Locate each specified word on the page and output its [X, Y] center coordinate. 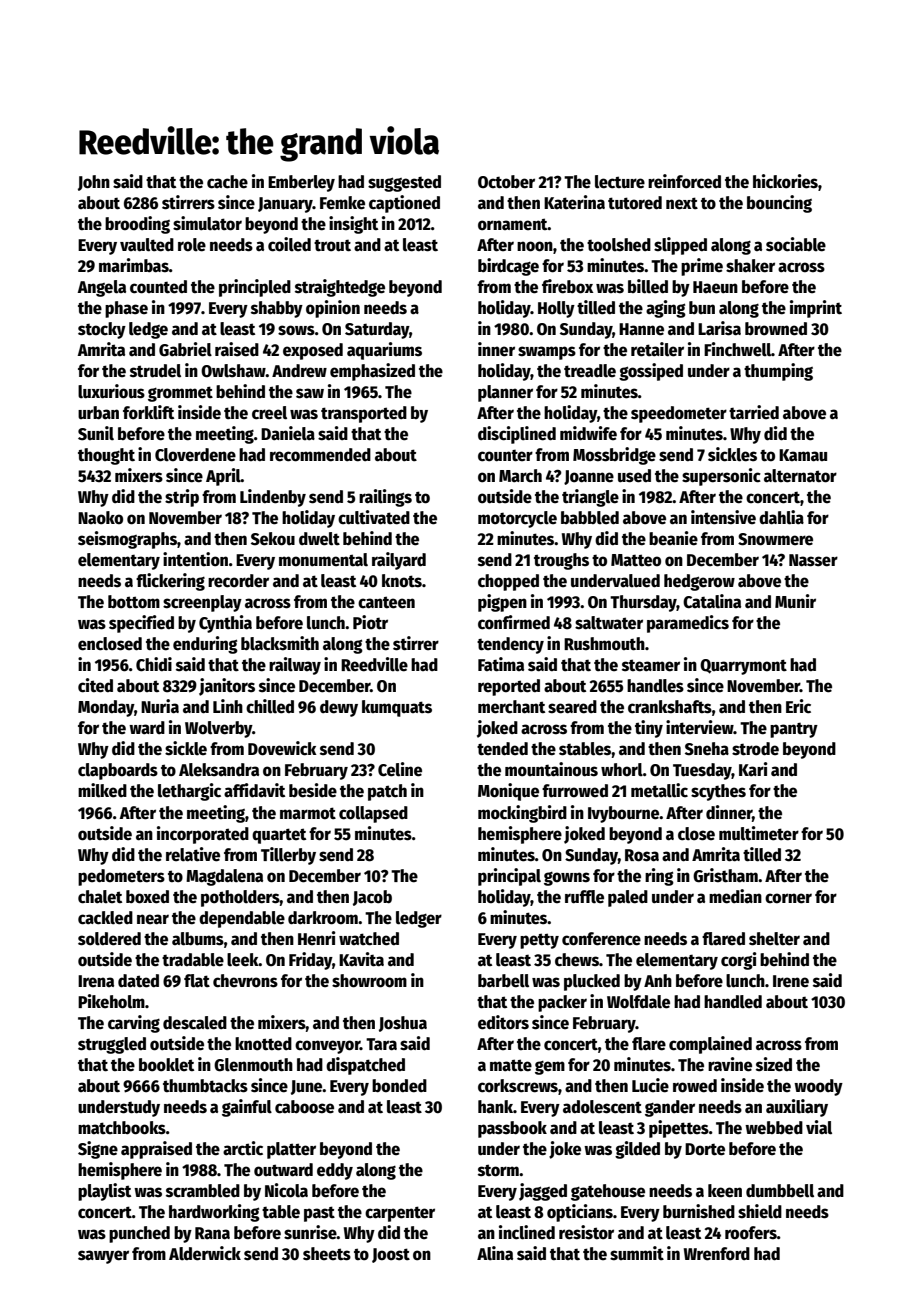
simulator [207, 223]
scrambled [203, 1191]
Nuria [160, 706]
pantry [794, 730]
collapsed [373, 814]
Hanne [641, 329]
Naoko [100, 518]
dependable [242, 919]
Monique [508, 792]
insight [353, 225]
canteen [386, 602]
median [735, 896]
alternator [800, 476]
